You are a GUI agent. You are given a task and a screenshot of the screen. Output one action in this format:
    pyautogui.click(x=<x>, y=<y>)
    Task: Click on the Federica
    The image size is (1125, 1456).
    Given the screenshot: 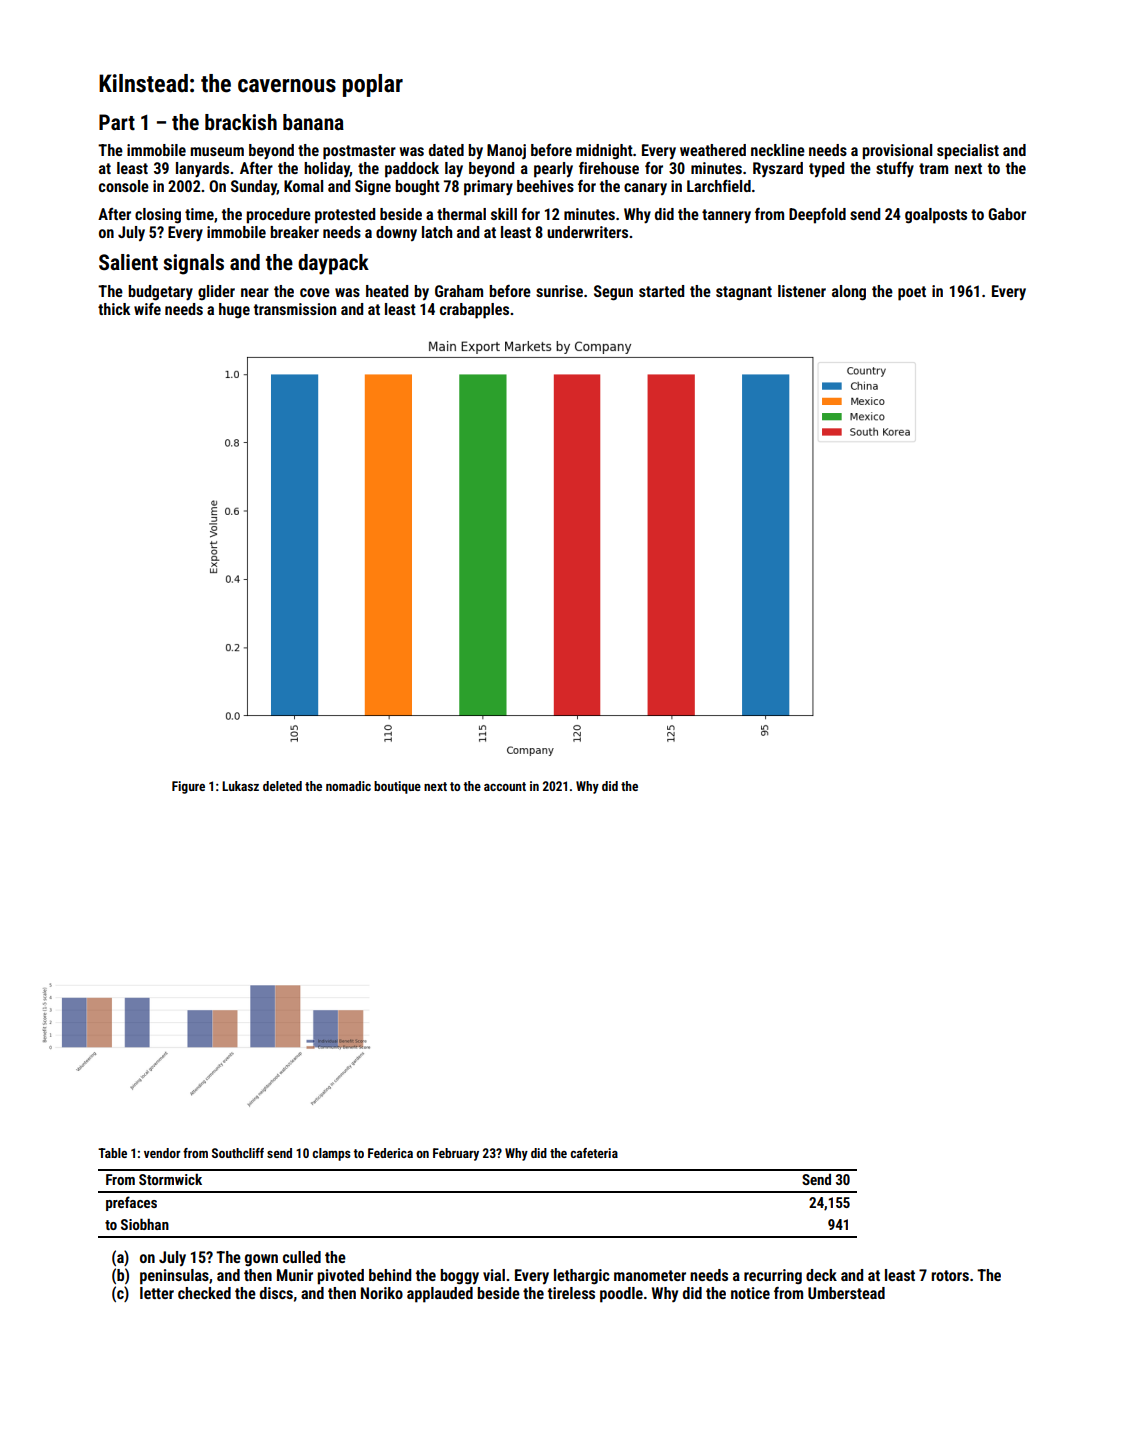 What is the action you would take?
    pyautogui.click(x=390, y=1153)
